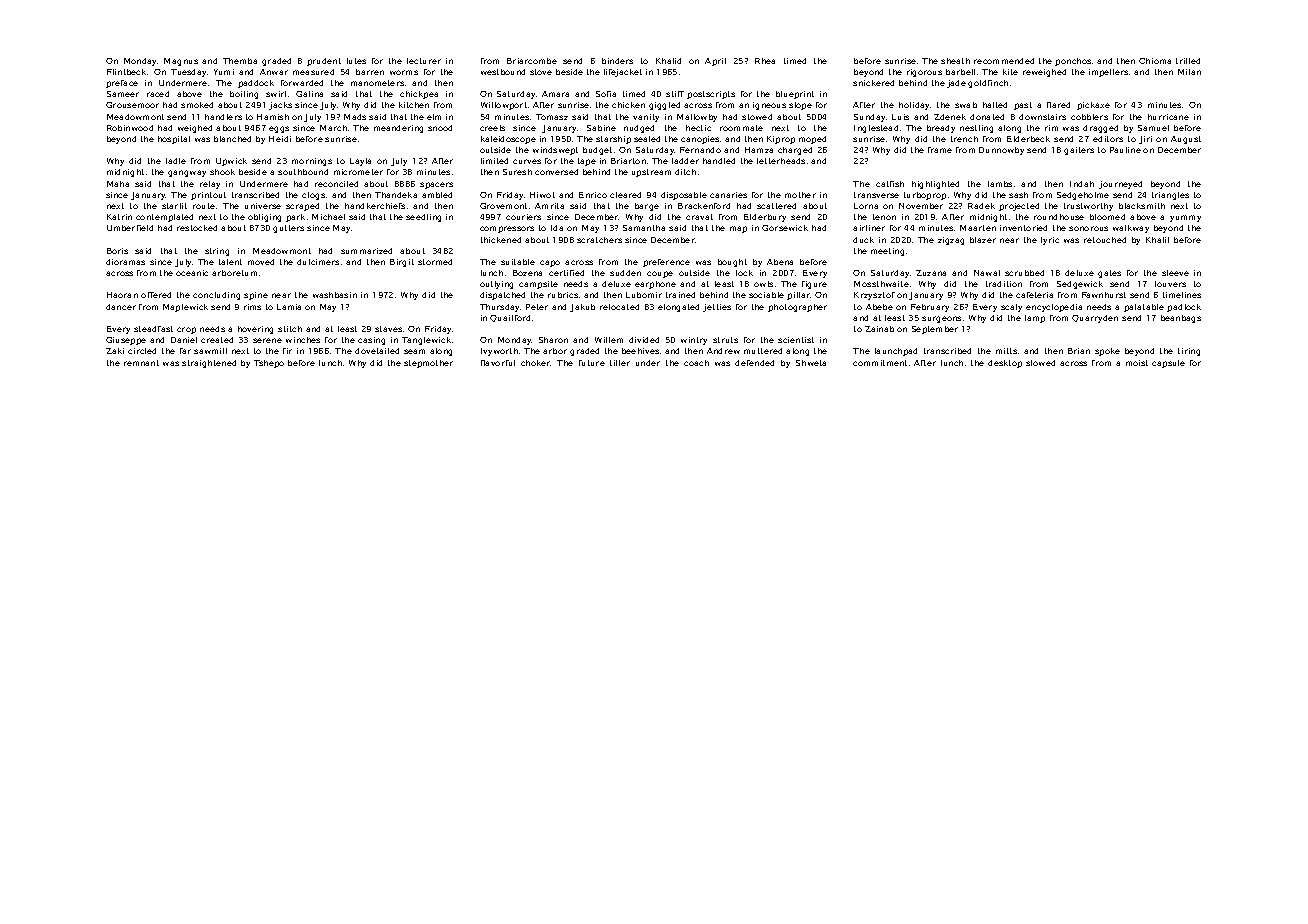 Image resolution: width=1308 pixels, height=924 pixels. I want to click on editors, so click(1108, 139).
